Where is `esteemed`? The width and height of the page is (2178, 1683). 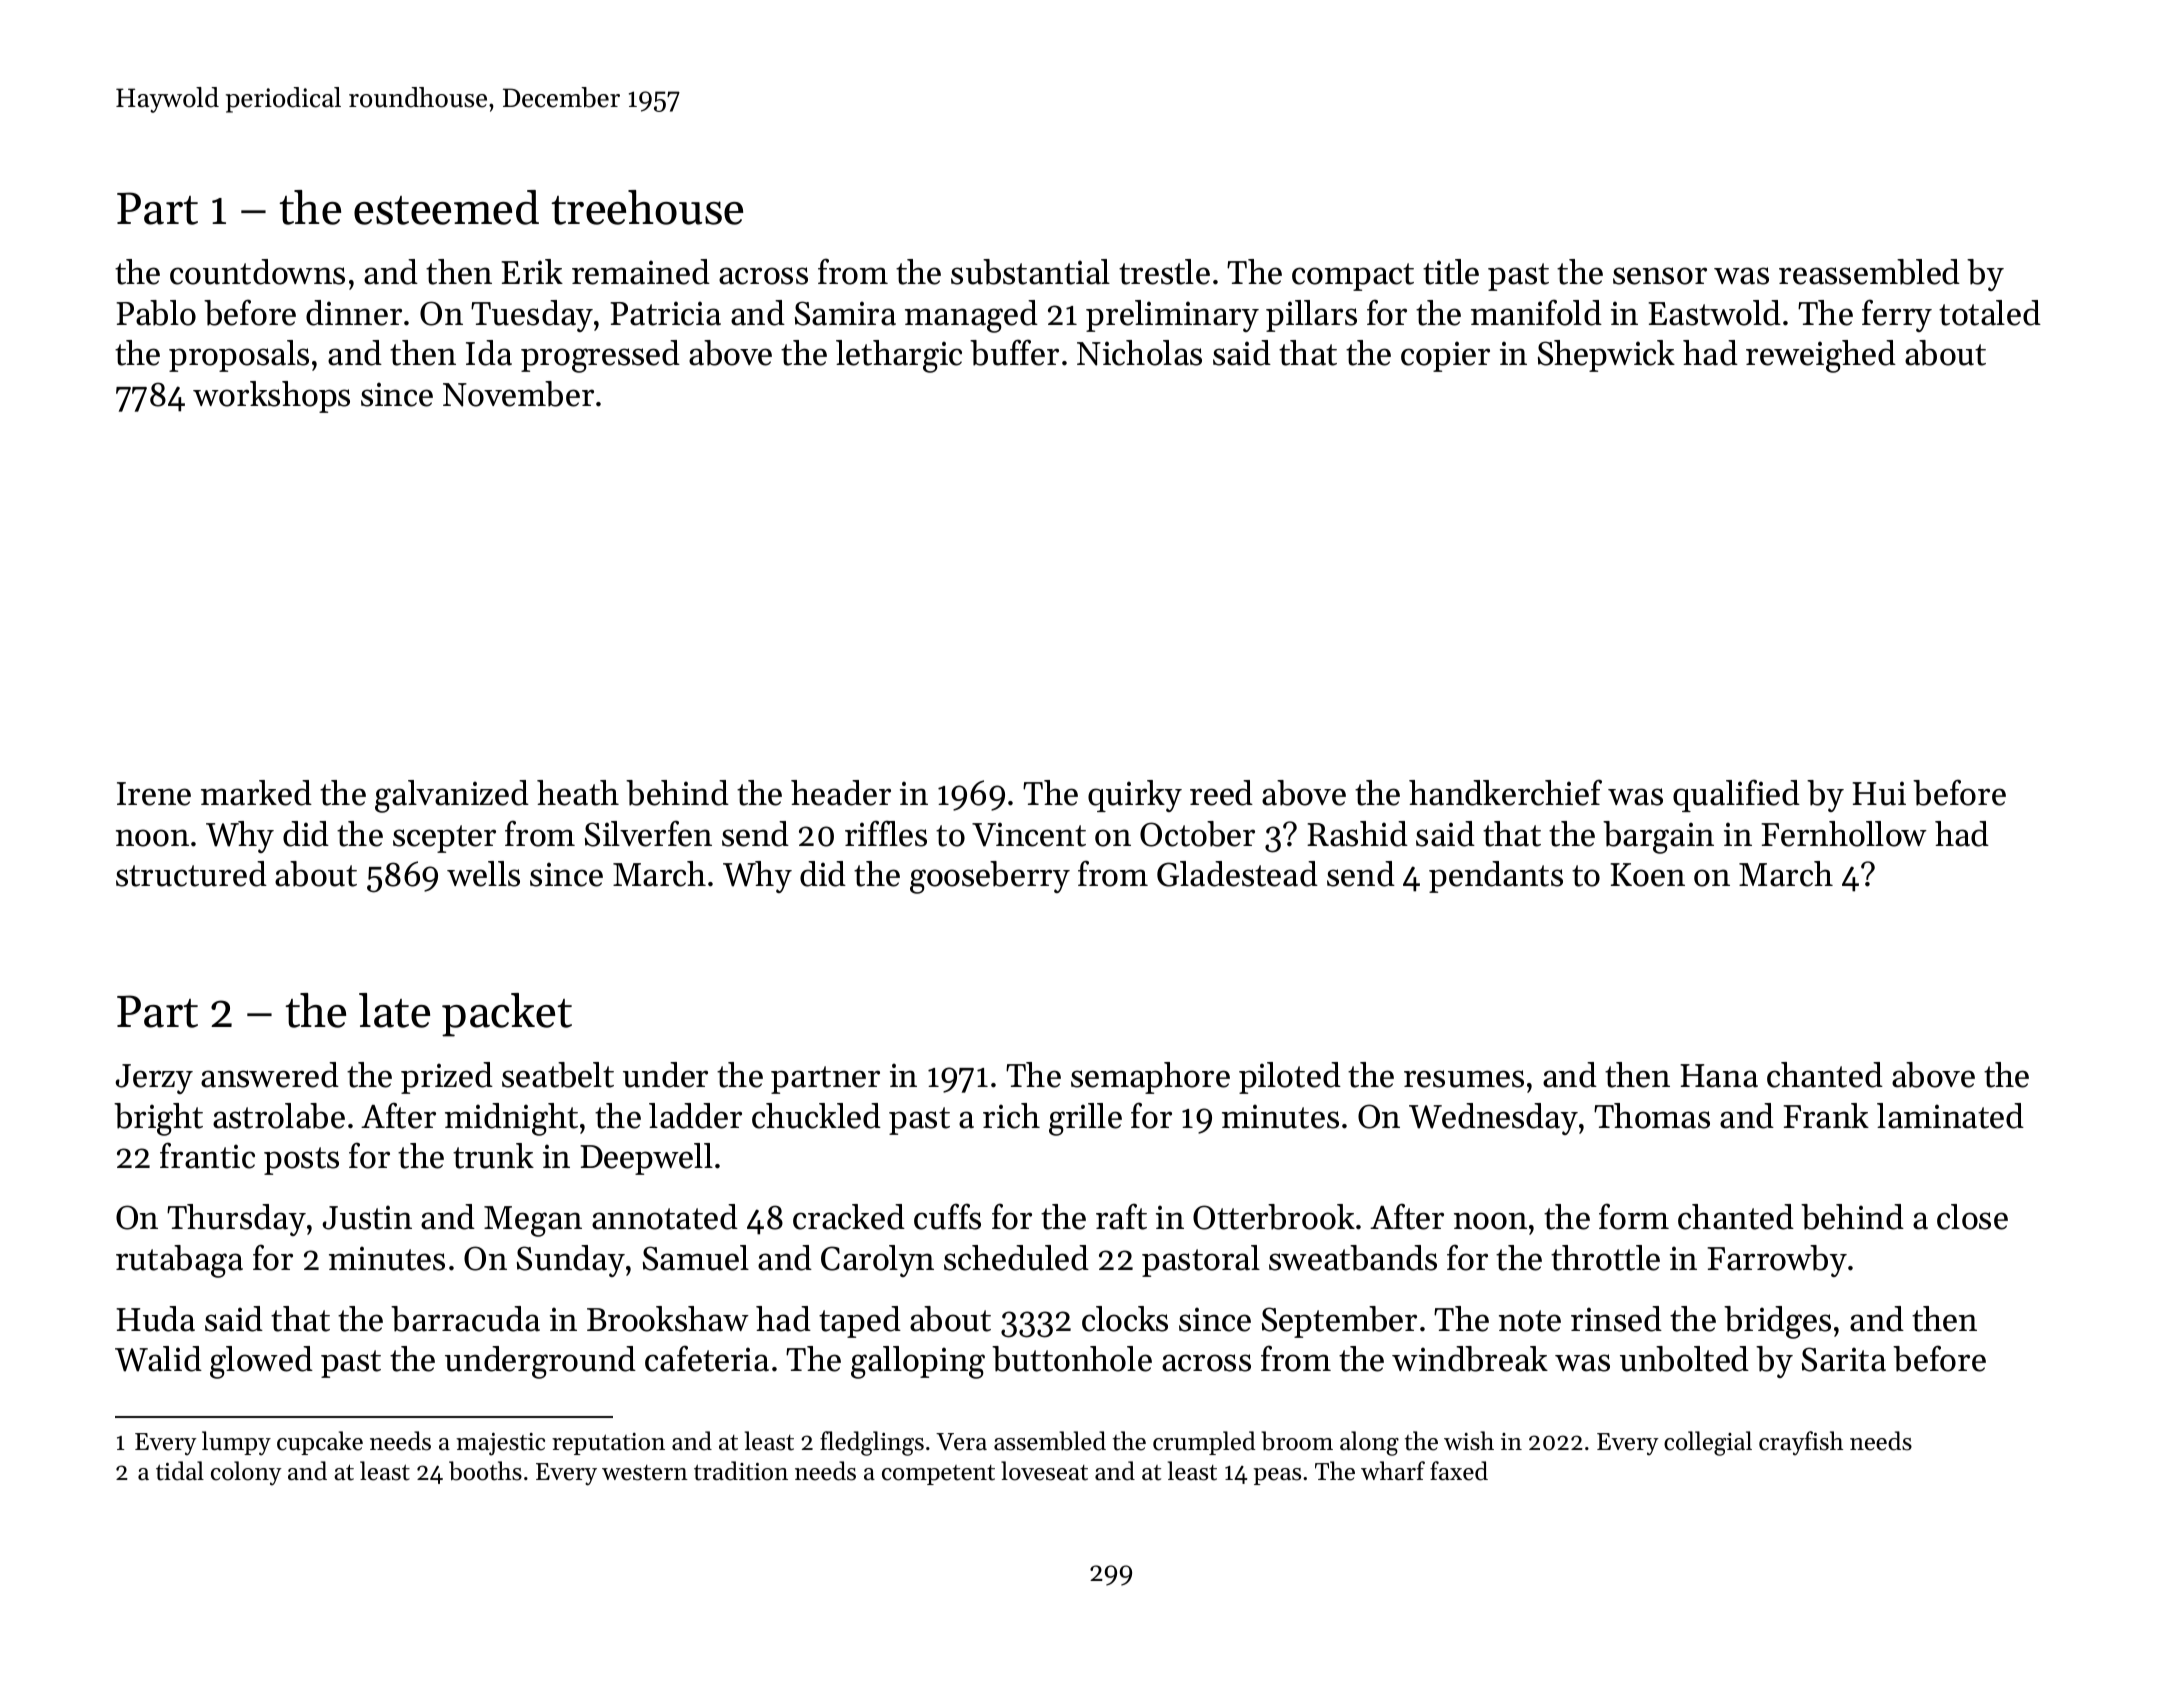 esteemed is located at coordinates (446, 207).
